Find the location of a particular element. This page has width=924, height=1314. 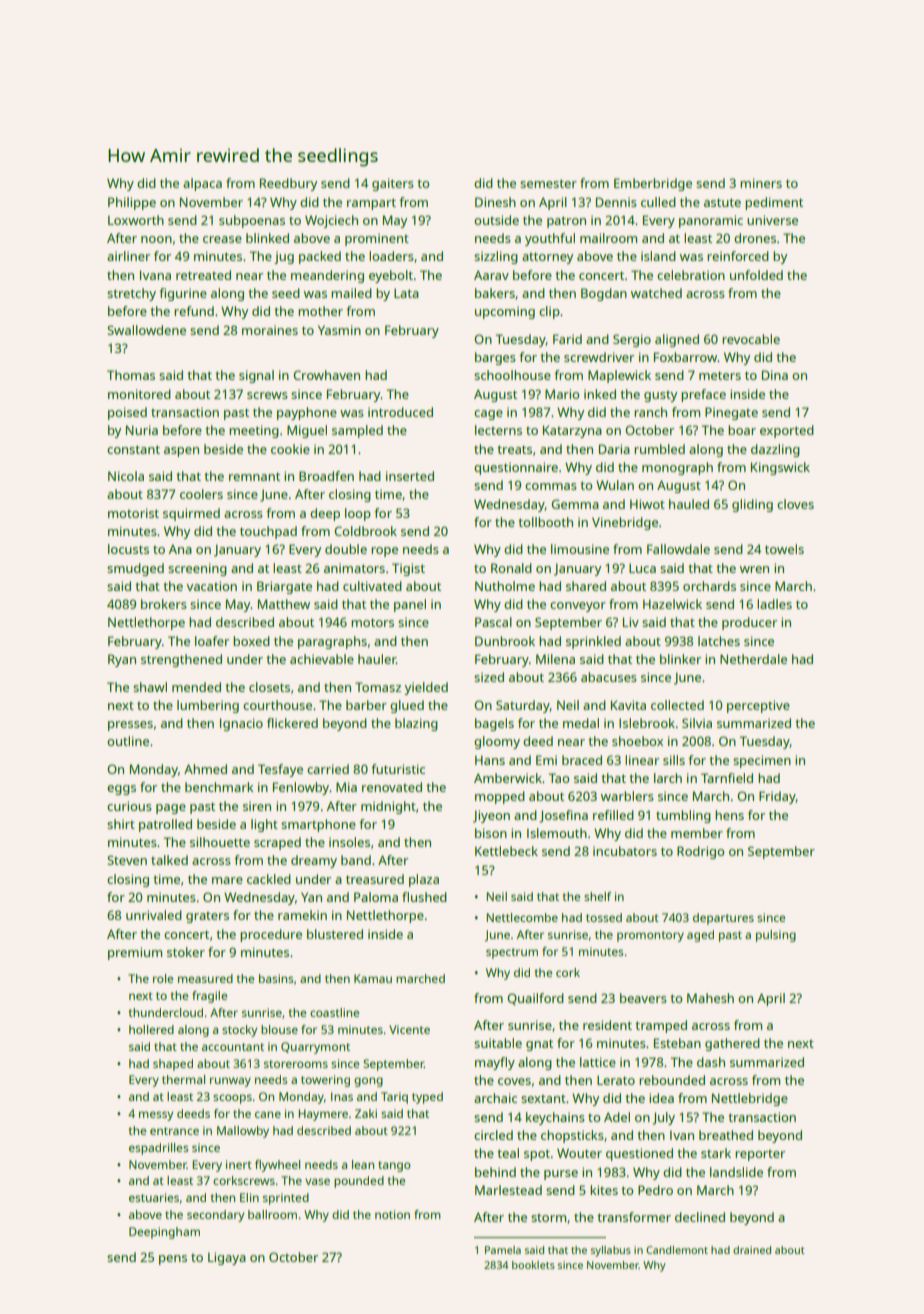

Pamela is located at coordinates (503, 1250).
